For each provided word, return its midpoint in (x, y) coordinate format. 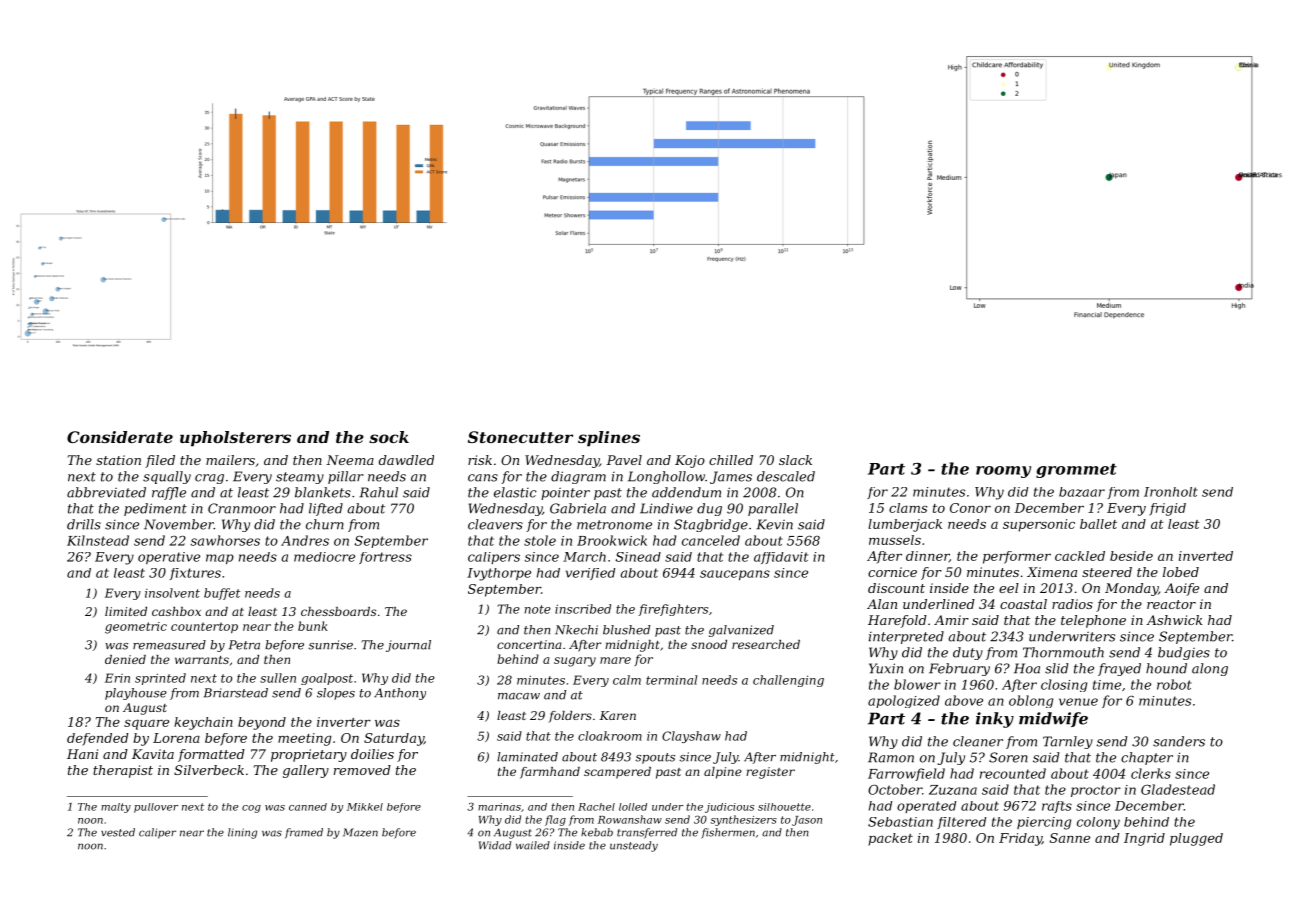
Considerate (120, 437)
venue (1078, 702)
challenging (788, 681)
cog (251, 809)
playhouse (136, 694)
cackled (1080, 556)
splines (609, 439)
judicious (729, 808)
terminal (671, 680)
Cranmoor (242, 508)
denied (125, 659)
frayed (1119, 669)
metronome (614, 525)
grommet (1076, 470)
